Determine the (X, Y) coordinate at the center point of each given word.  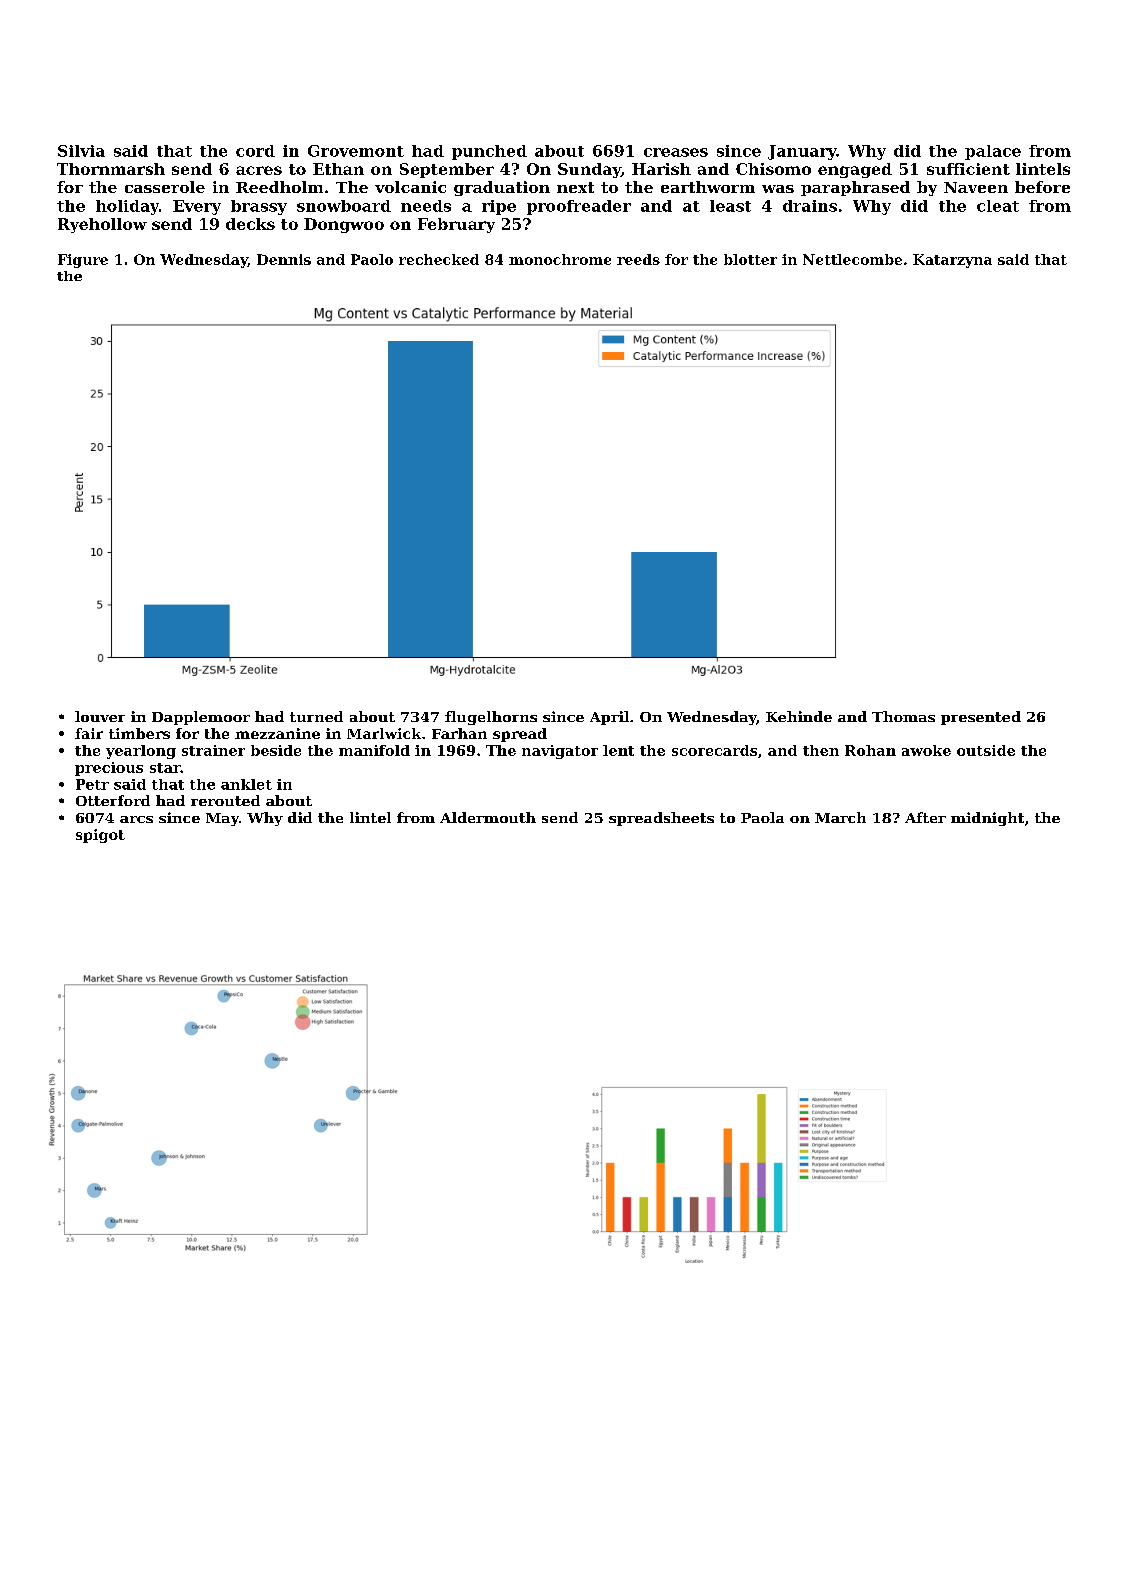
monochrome (560, 259)
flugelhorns (491, 718)
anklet (246, 784)
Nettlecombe (852, 259)
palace (993, 152)
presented (981, 718)
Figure (83, 261)
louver (100, 716)
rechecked (439, 259)
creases (676, 152)
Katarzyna (952, 261)
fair (89, 733)
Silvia (81, 151)
